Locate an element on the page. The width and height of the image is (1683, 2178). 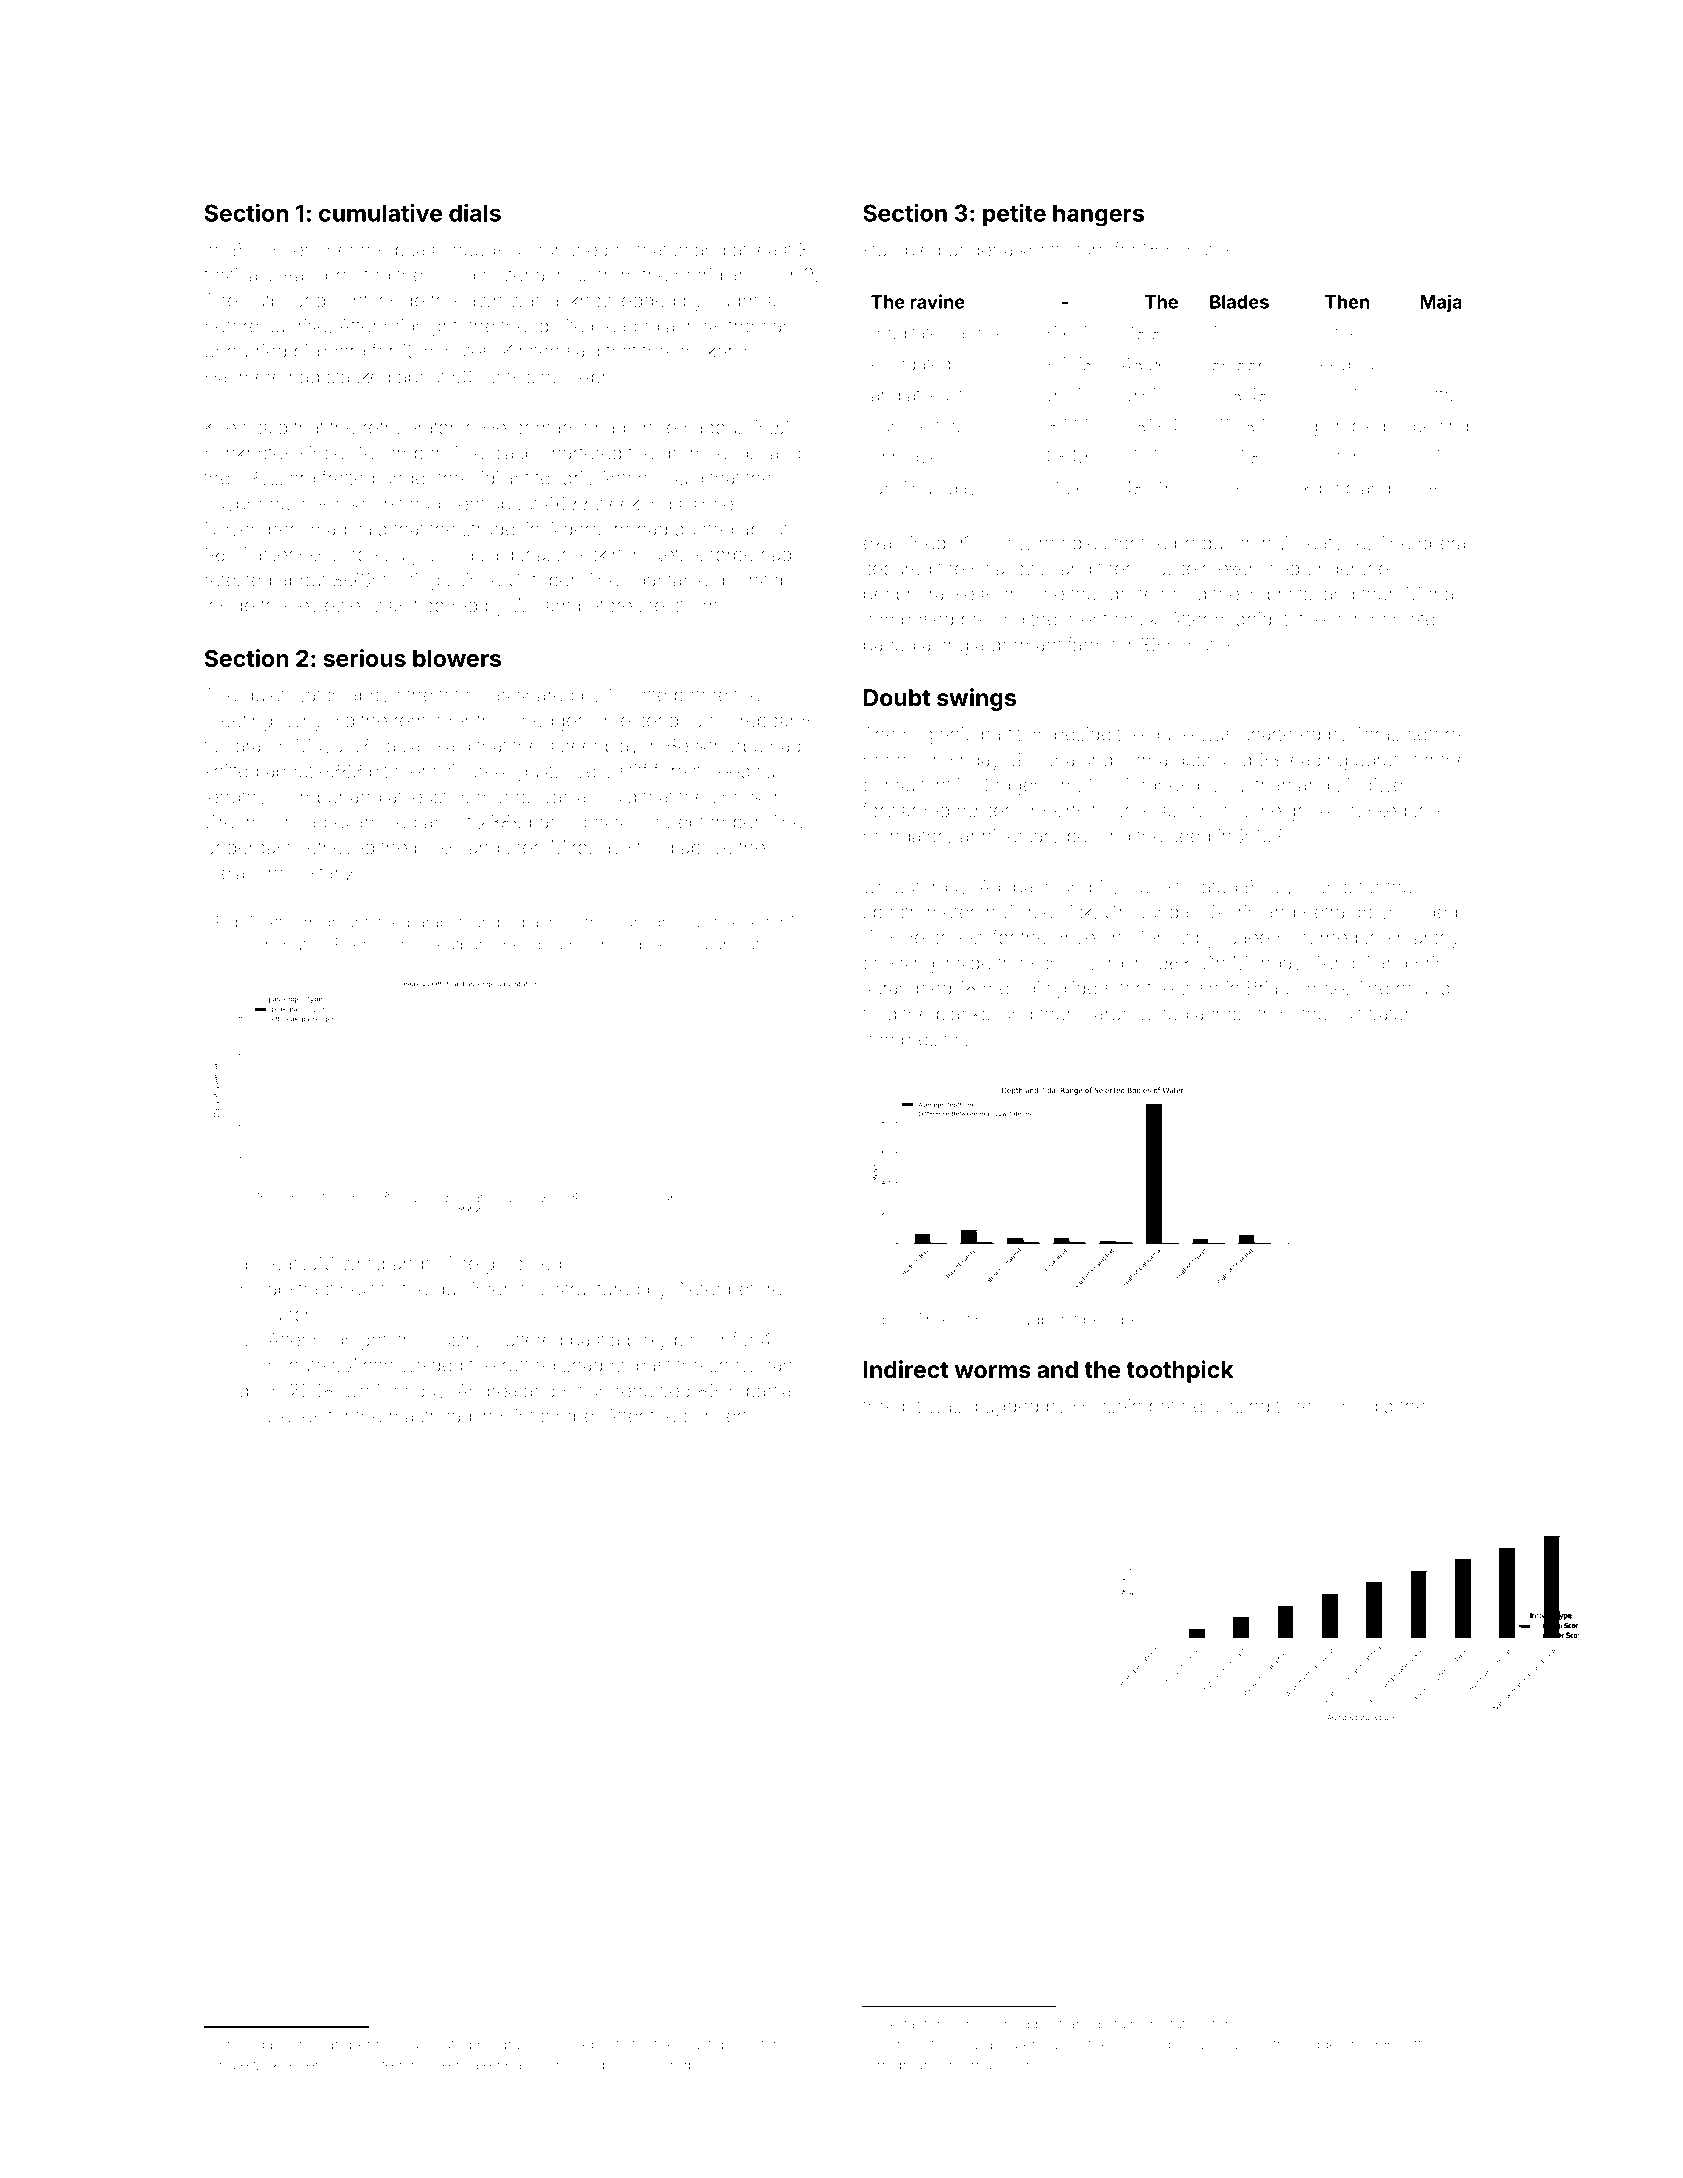
invitation is located at coordinates (1177, 2024).
